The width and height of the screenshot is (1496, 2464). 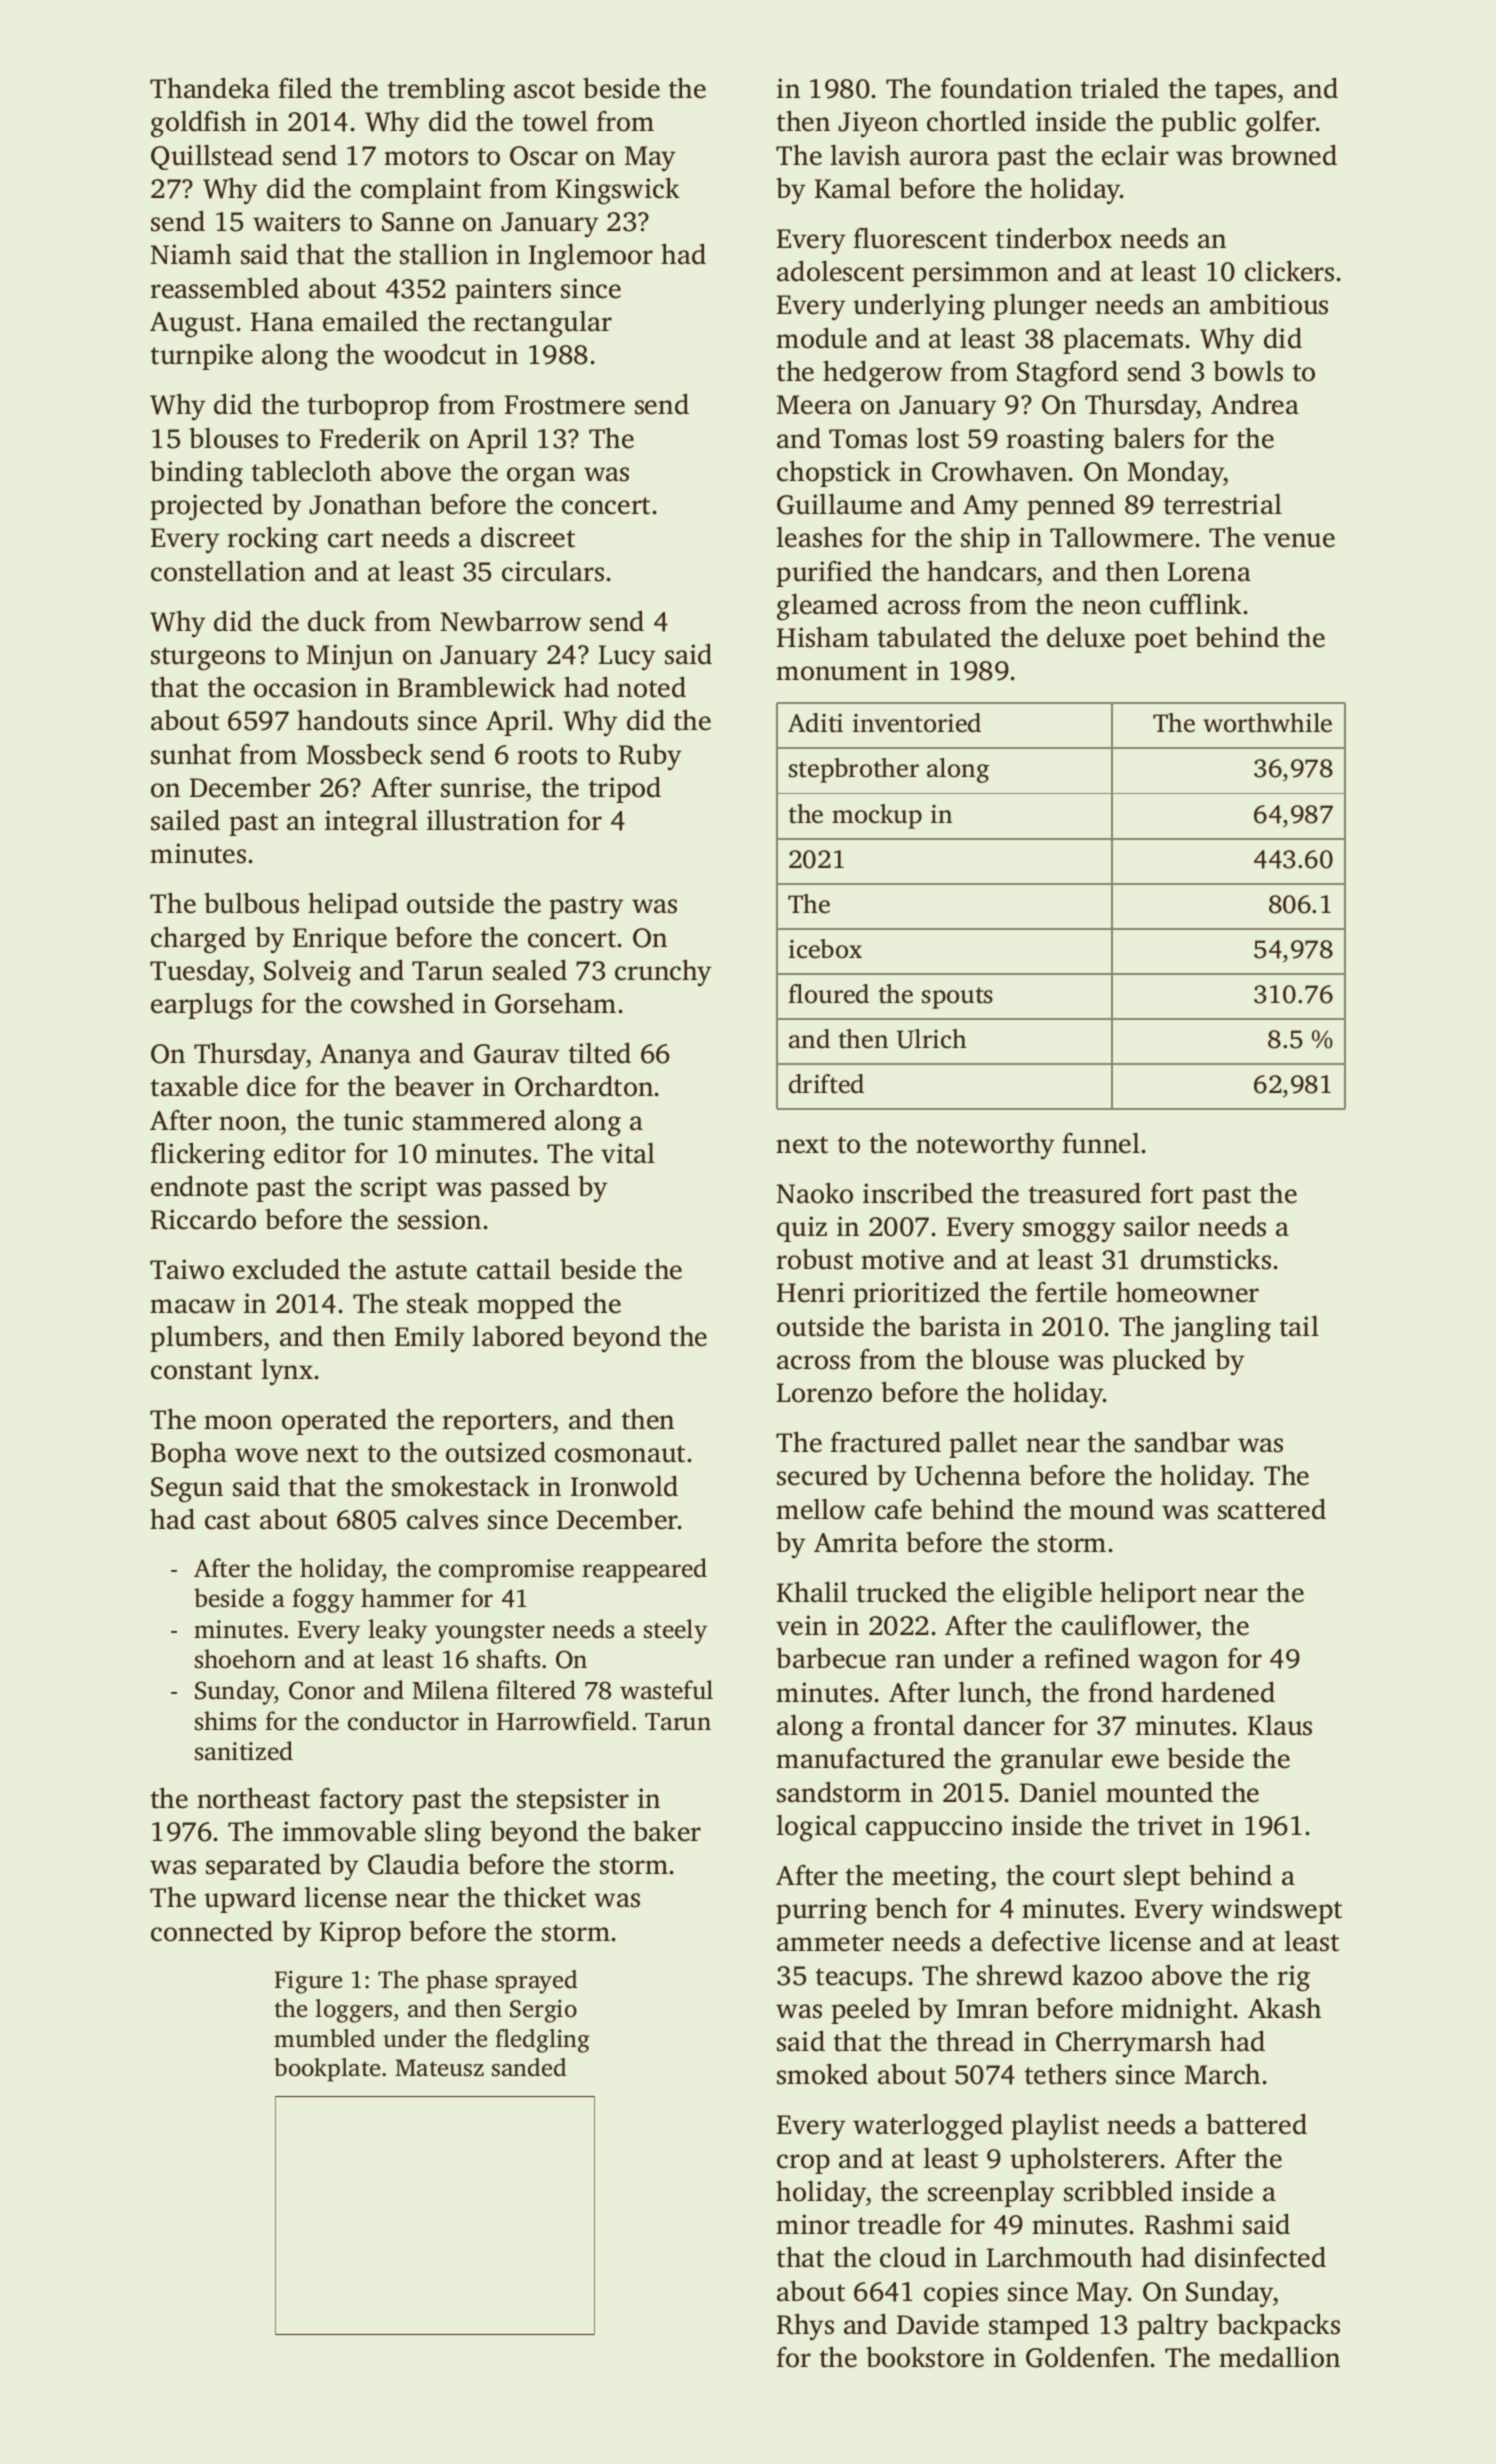 What do you see at coordinates (1281, 124) in the screenshot?
I see `golfer` at bounding box center [1281, 124].
